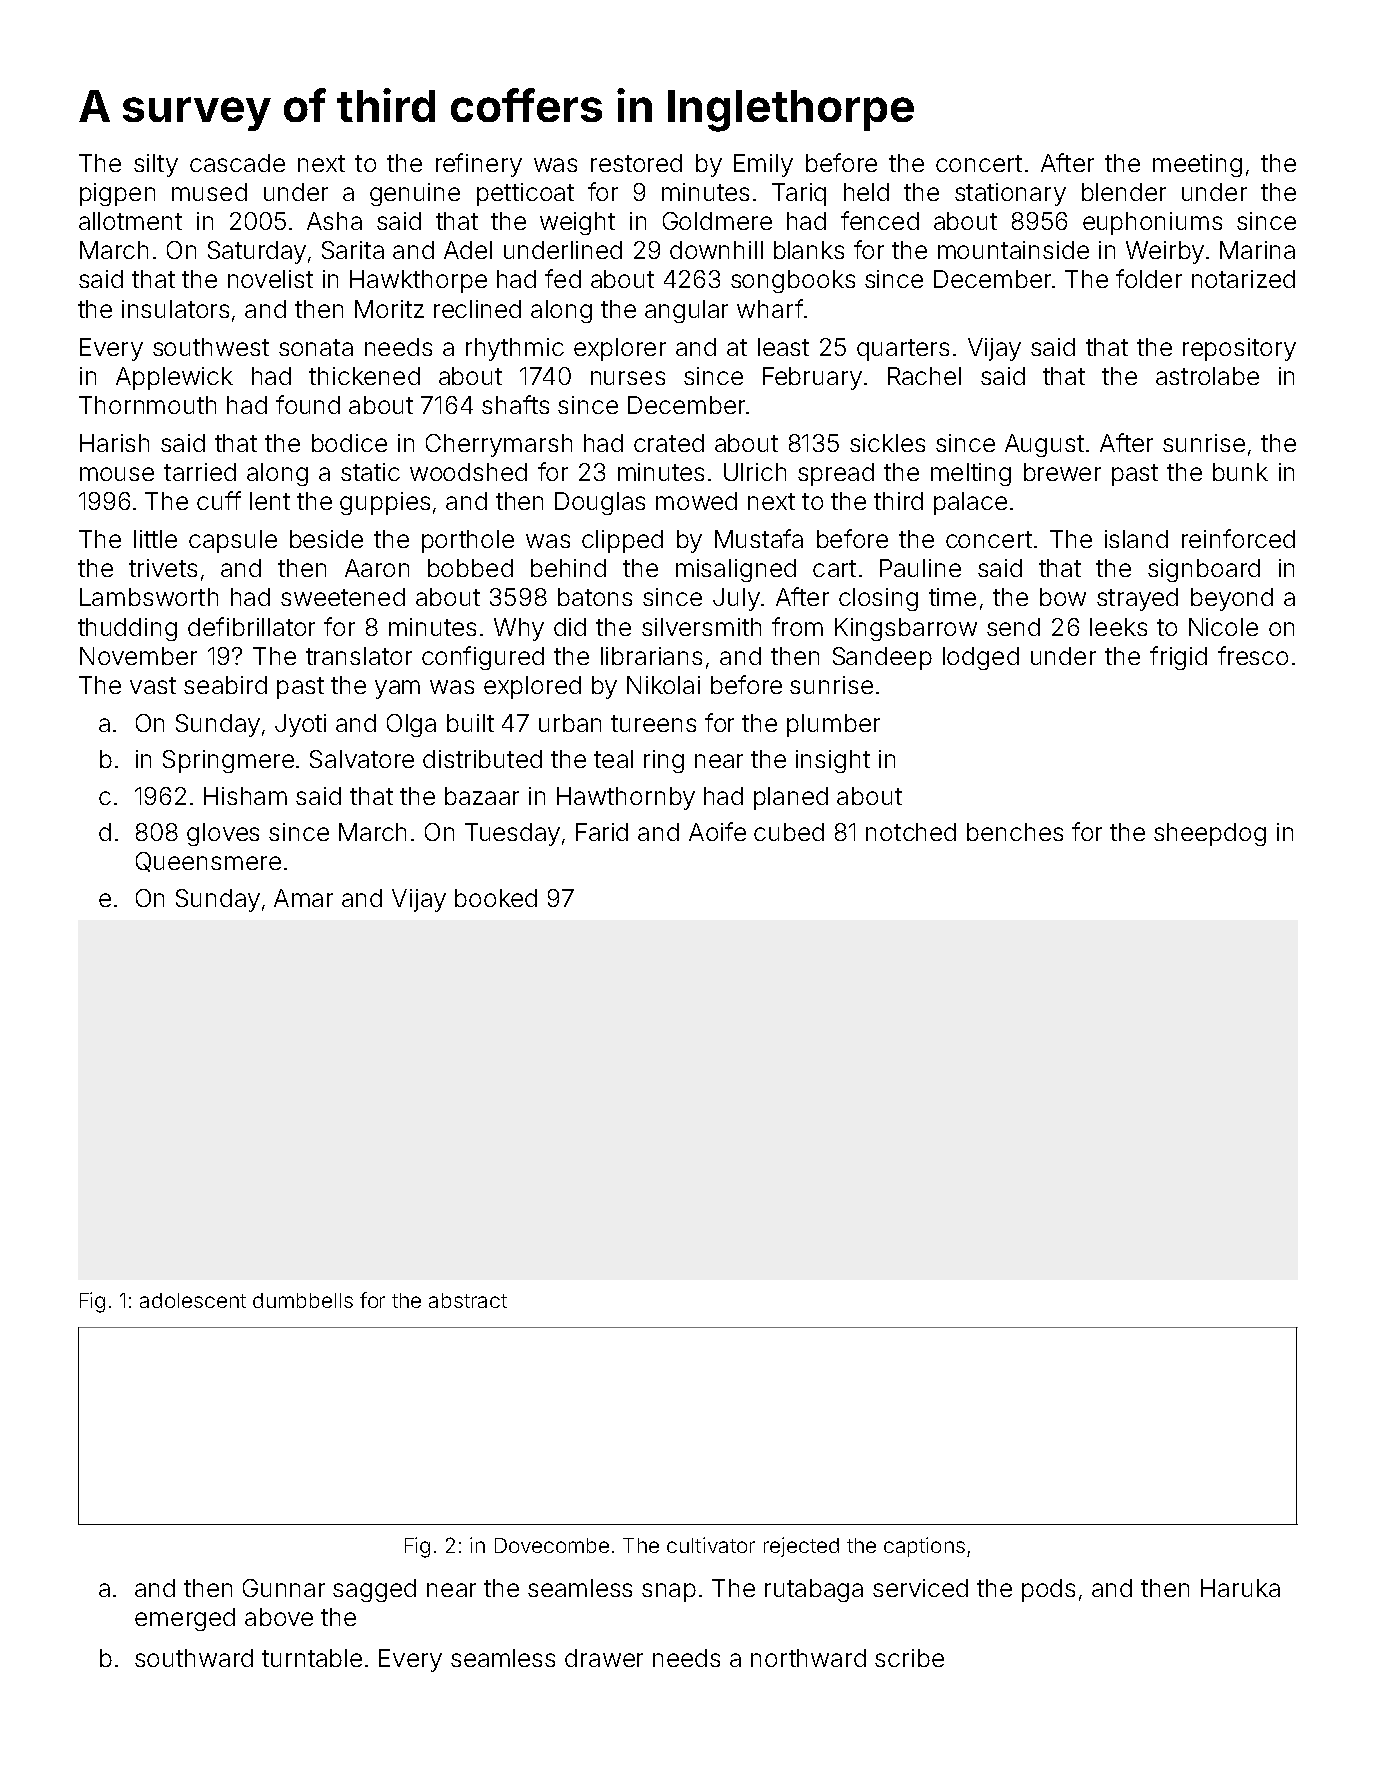 The height and width of the screenshot is (1780, 1375). What do you see at coordinates (552, 1545) in the screenshot?
I see `Dovecombe` at bounding box center [552, 1545].
